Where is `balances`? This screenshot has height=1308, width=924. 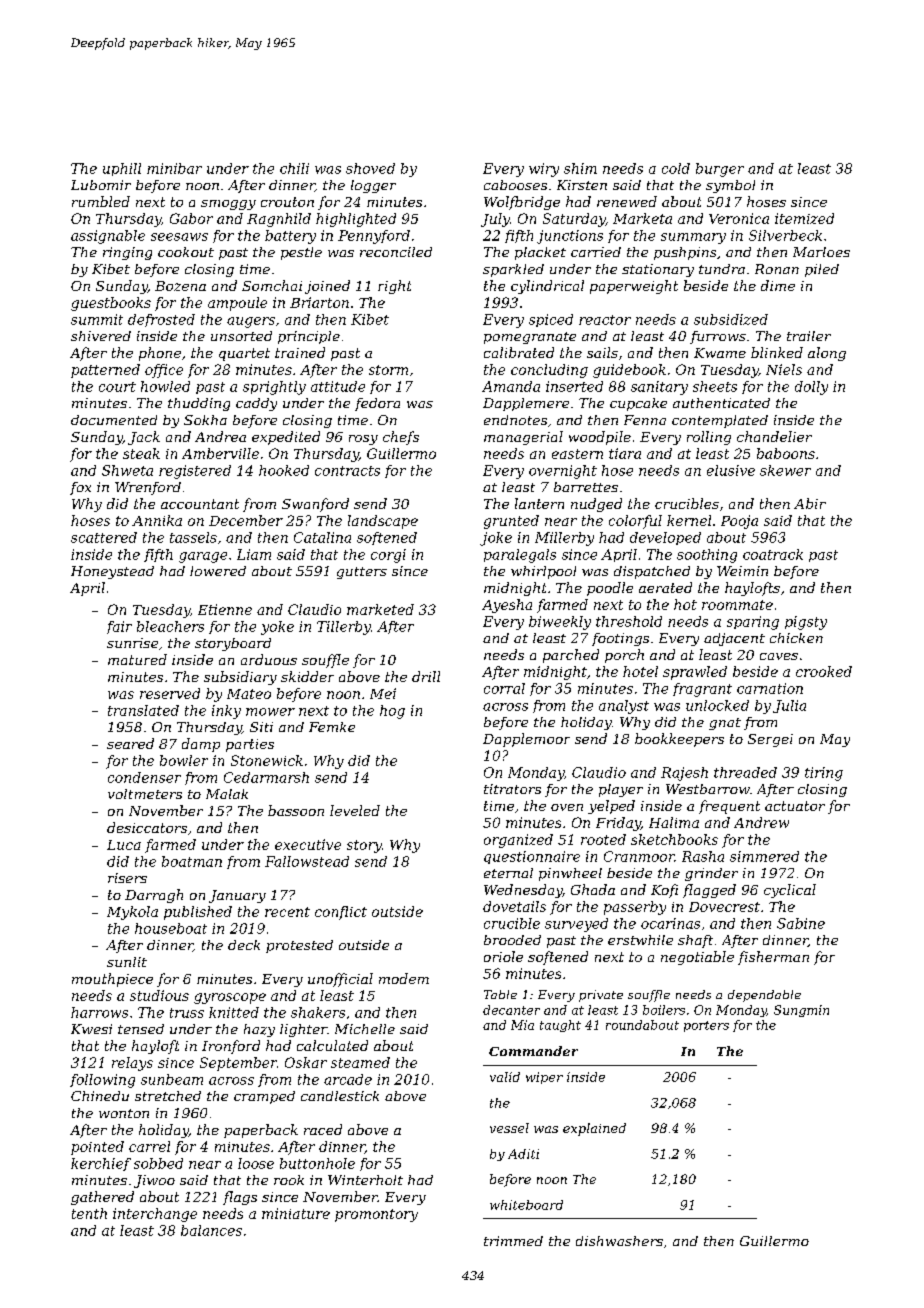
balances is located at coordinates (211, 1230).
